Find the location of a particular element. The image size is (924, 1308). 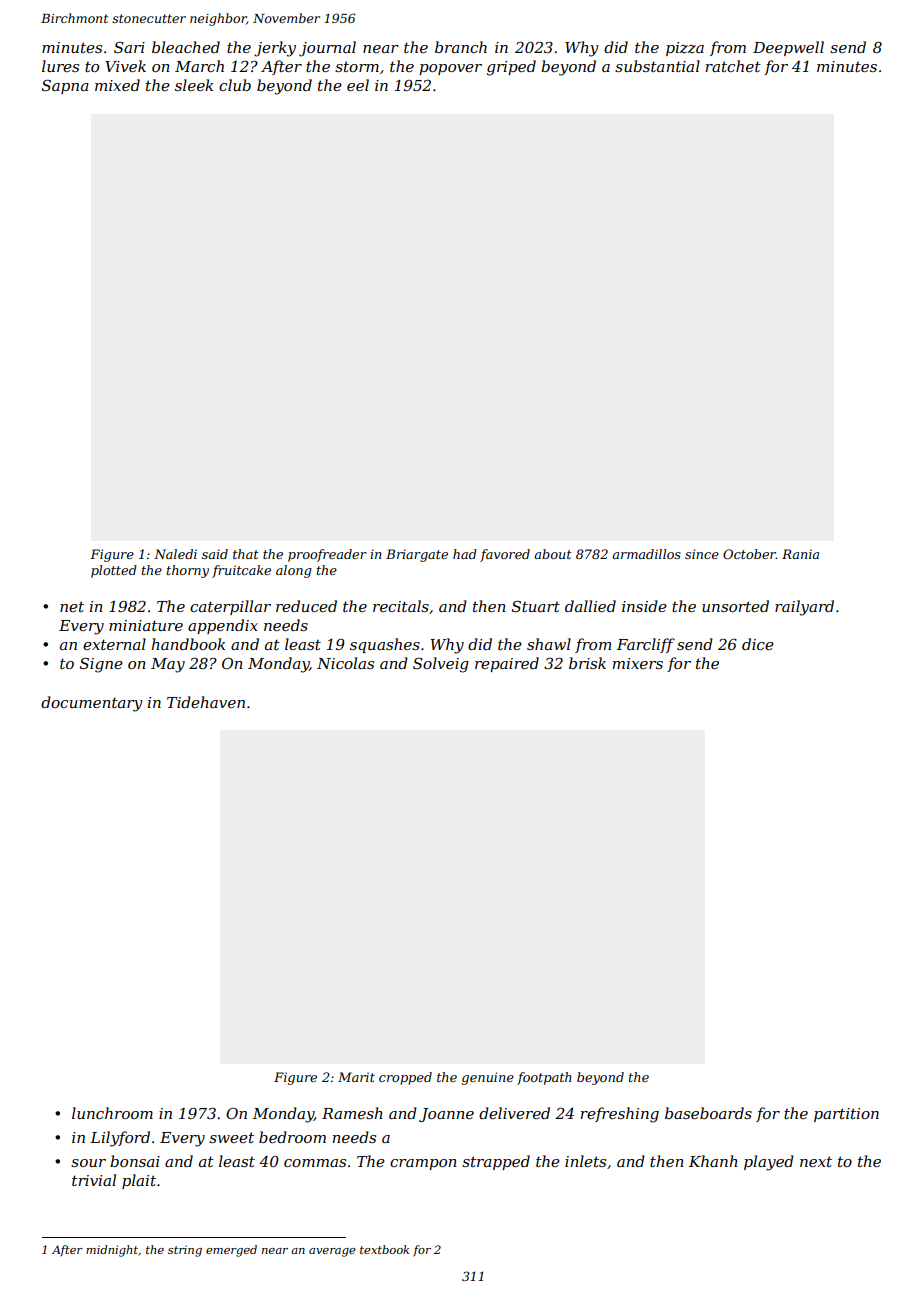

pizza is located at coordinates (685, 49).
